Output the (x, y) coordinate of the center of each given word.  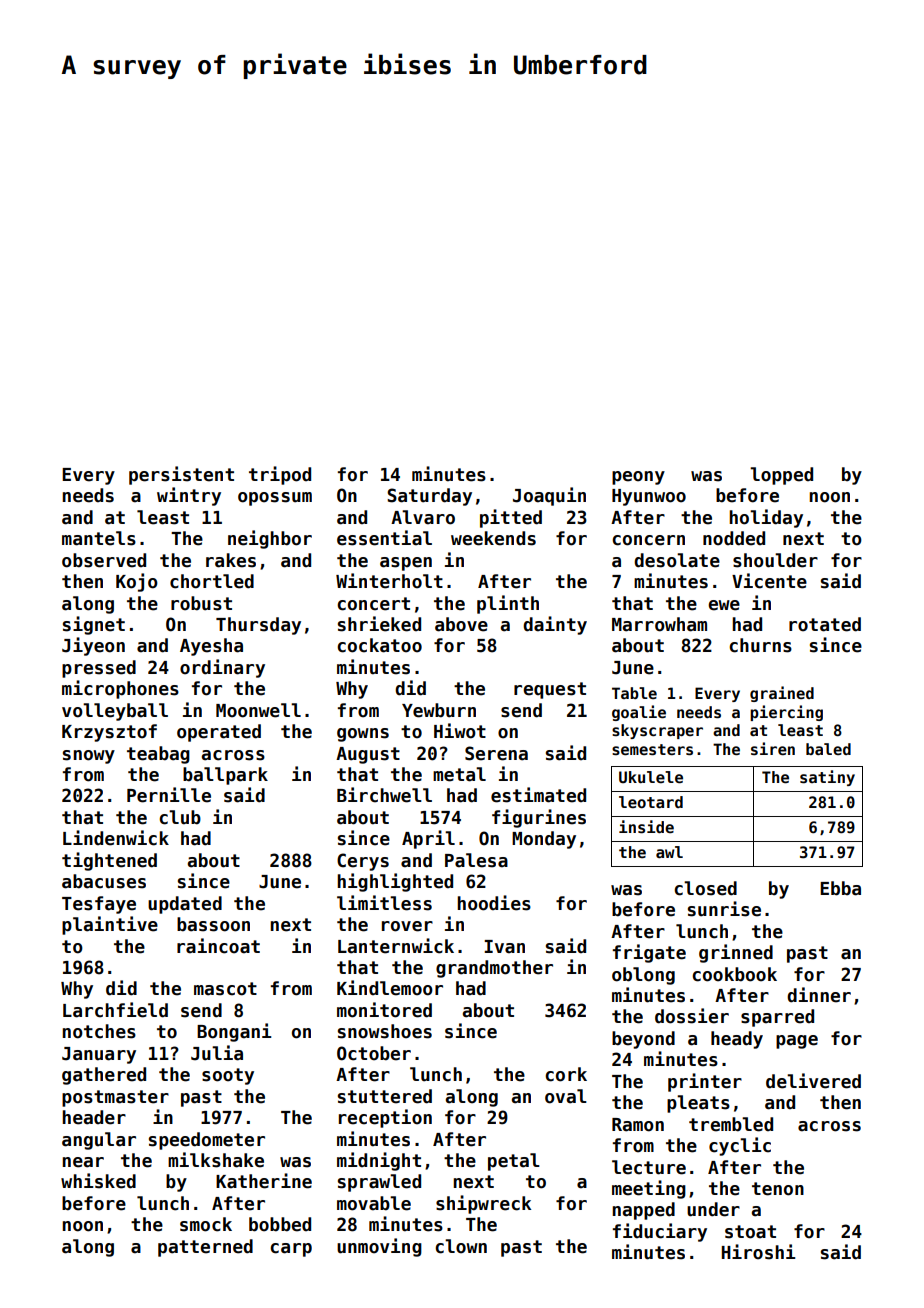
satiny (827, 778)
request (550, 690)
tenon (778, 1189)
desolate (677, 560)
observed (104, 560)
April (428, 839)
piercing (786, 713)
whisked (98, 1181)
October (374, 1053)
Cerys (363, 862)
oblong (643, 976)
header (94, 1117)
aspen (406, 564)
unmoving (379, 1247)
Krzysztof (109, 733)
